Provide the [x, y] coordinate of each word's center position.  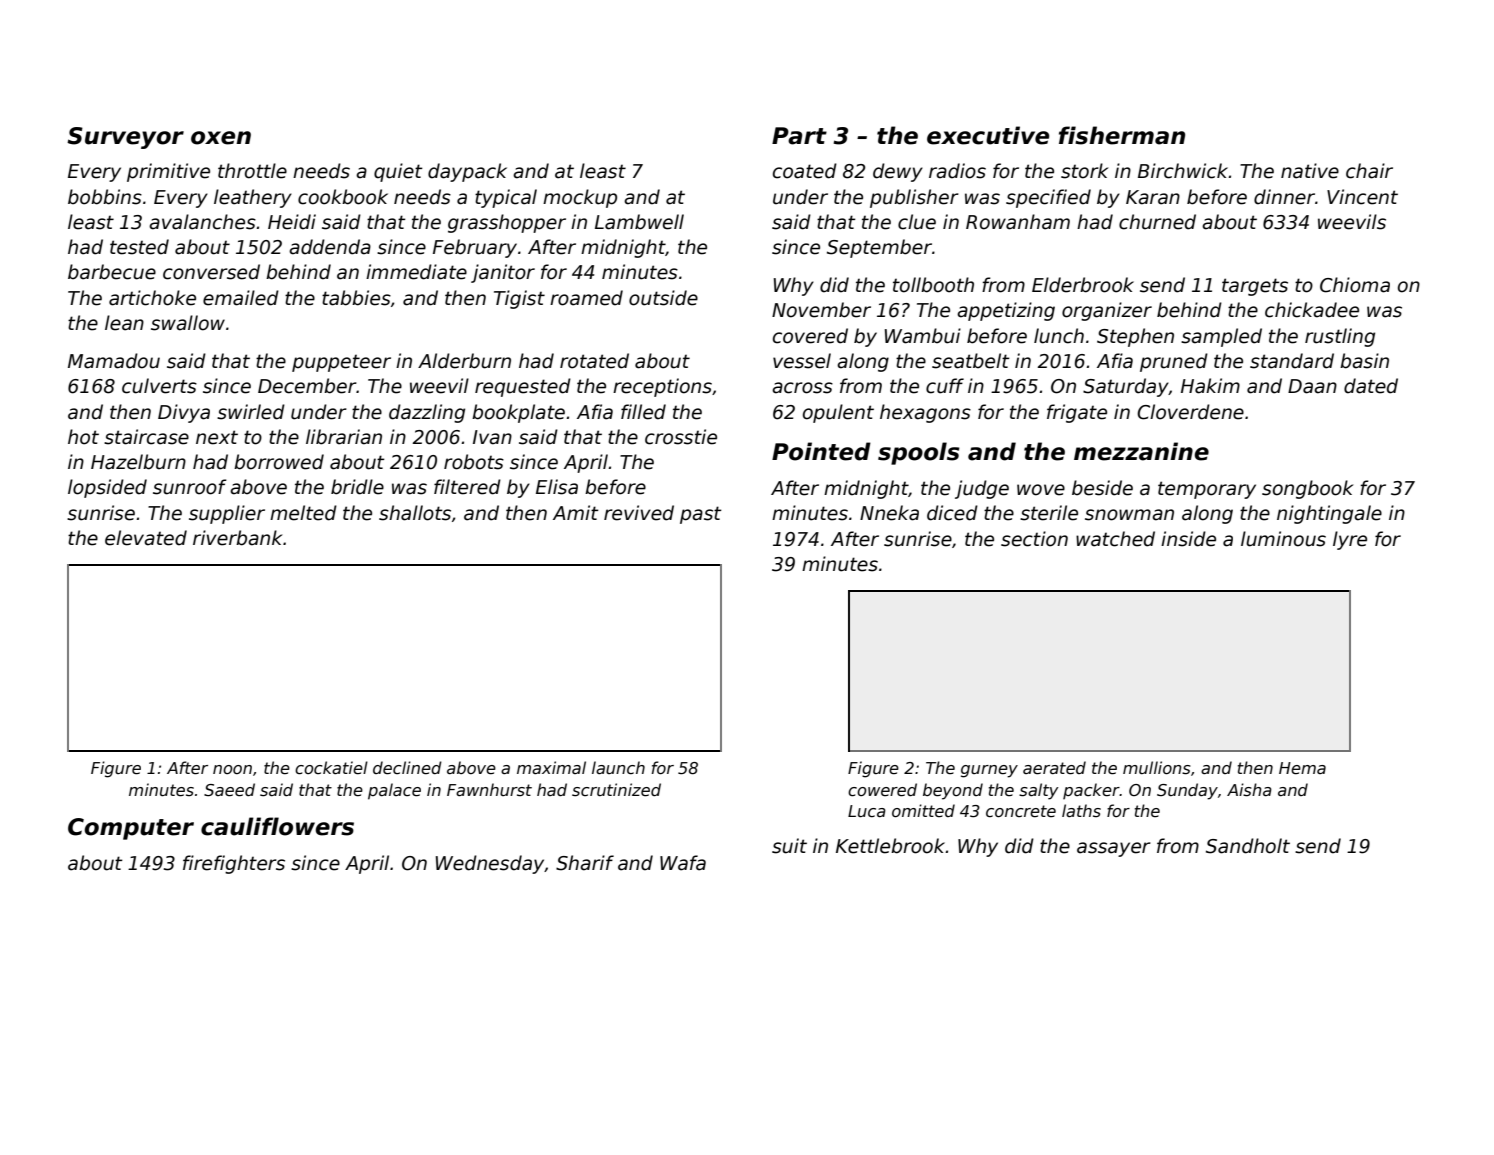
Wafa [683, 863]
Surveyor [125, 138]
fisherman [1122, 135]
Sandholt [1248, 846]
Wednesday [490, 864]
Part [799, 136]
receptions [662, 387]
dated [1371, 386]
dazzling [427, 413]
